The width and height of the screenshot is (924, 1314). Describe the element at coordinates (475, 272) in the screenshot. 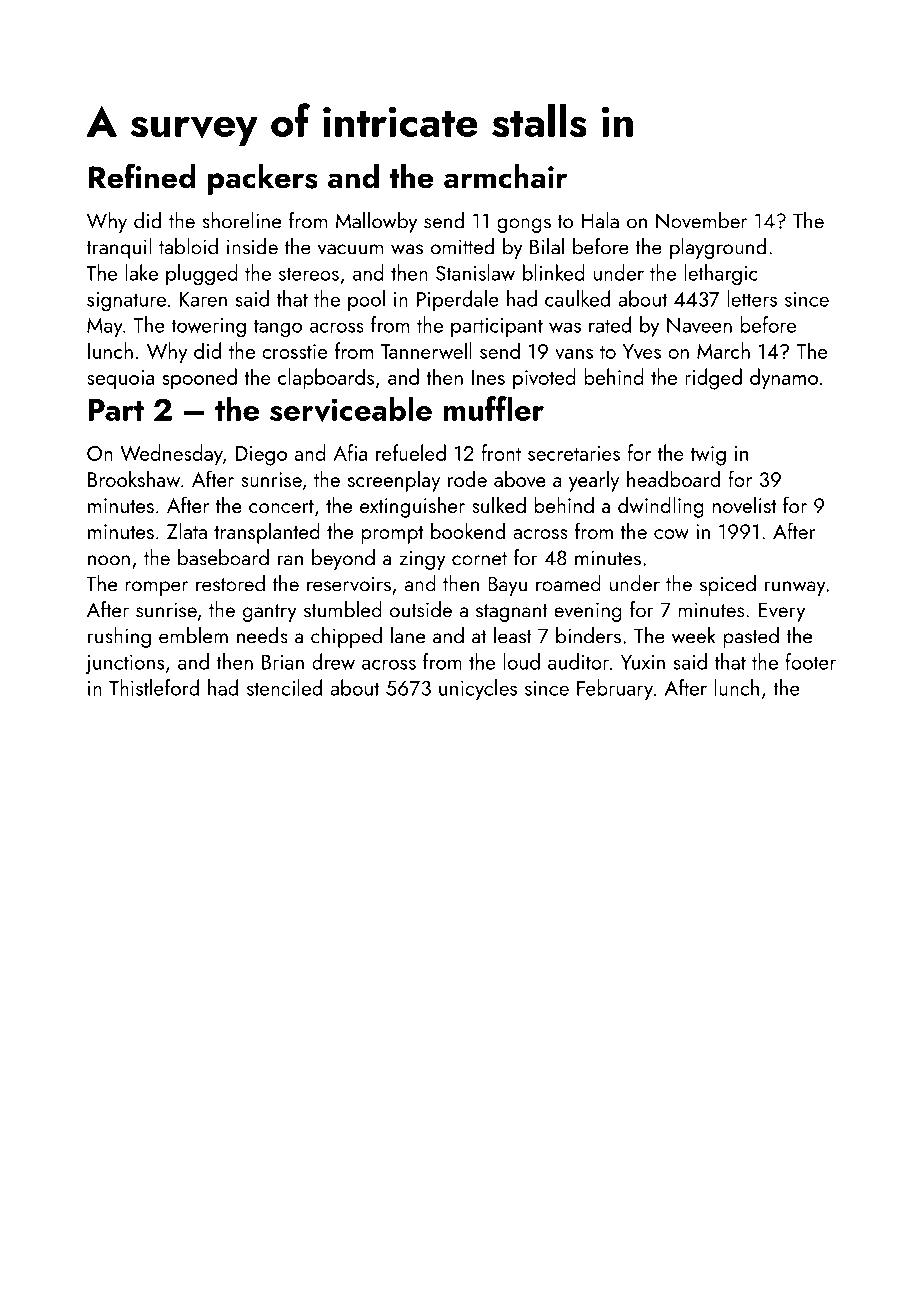

I see `Stanislaw` at that location.
